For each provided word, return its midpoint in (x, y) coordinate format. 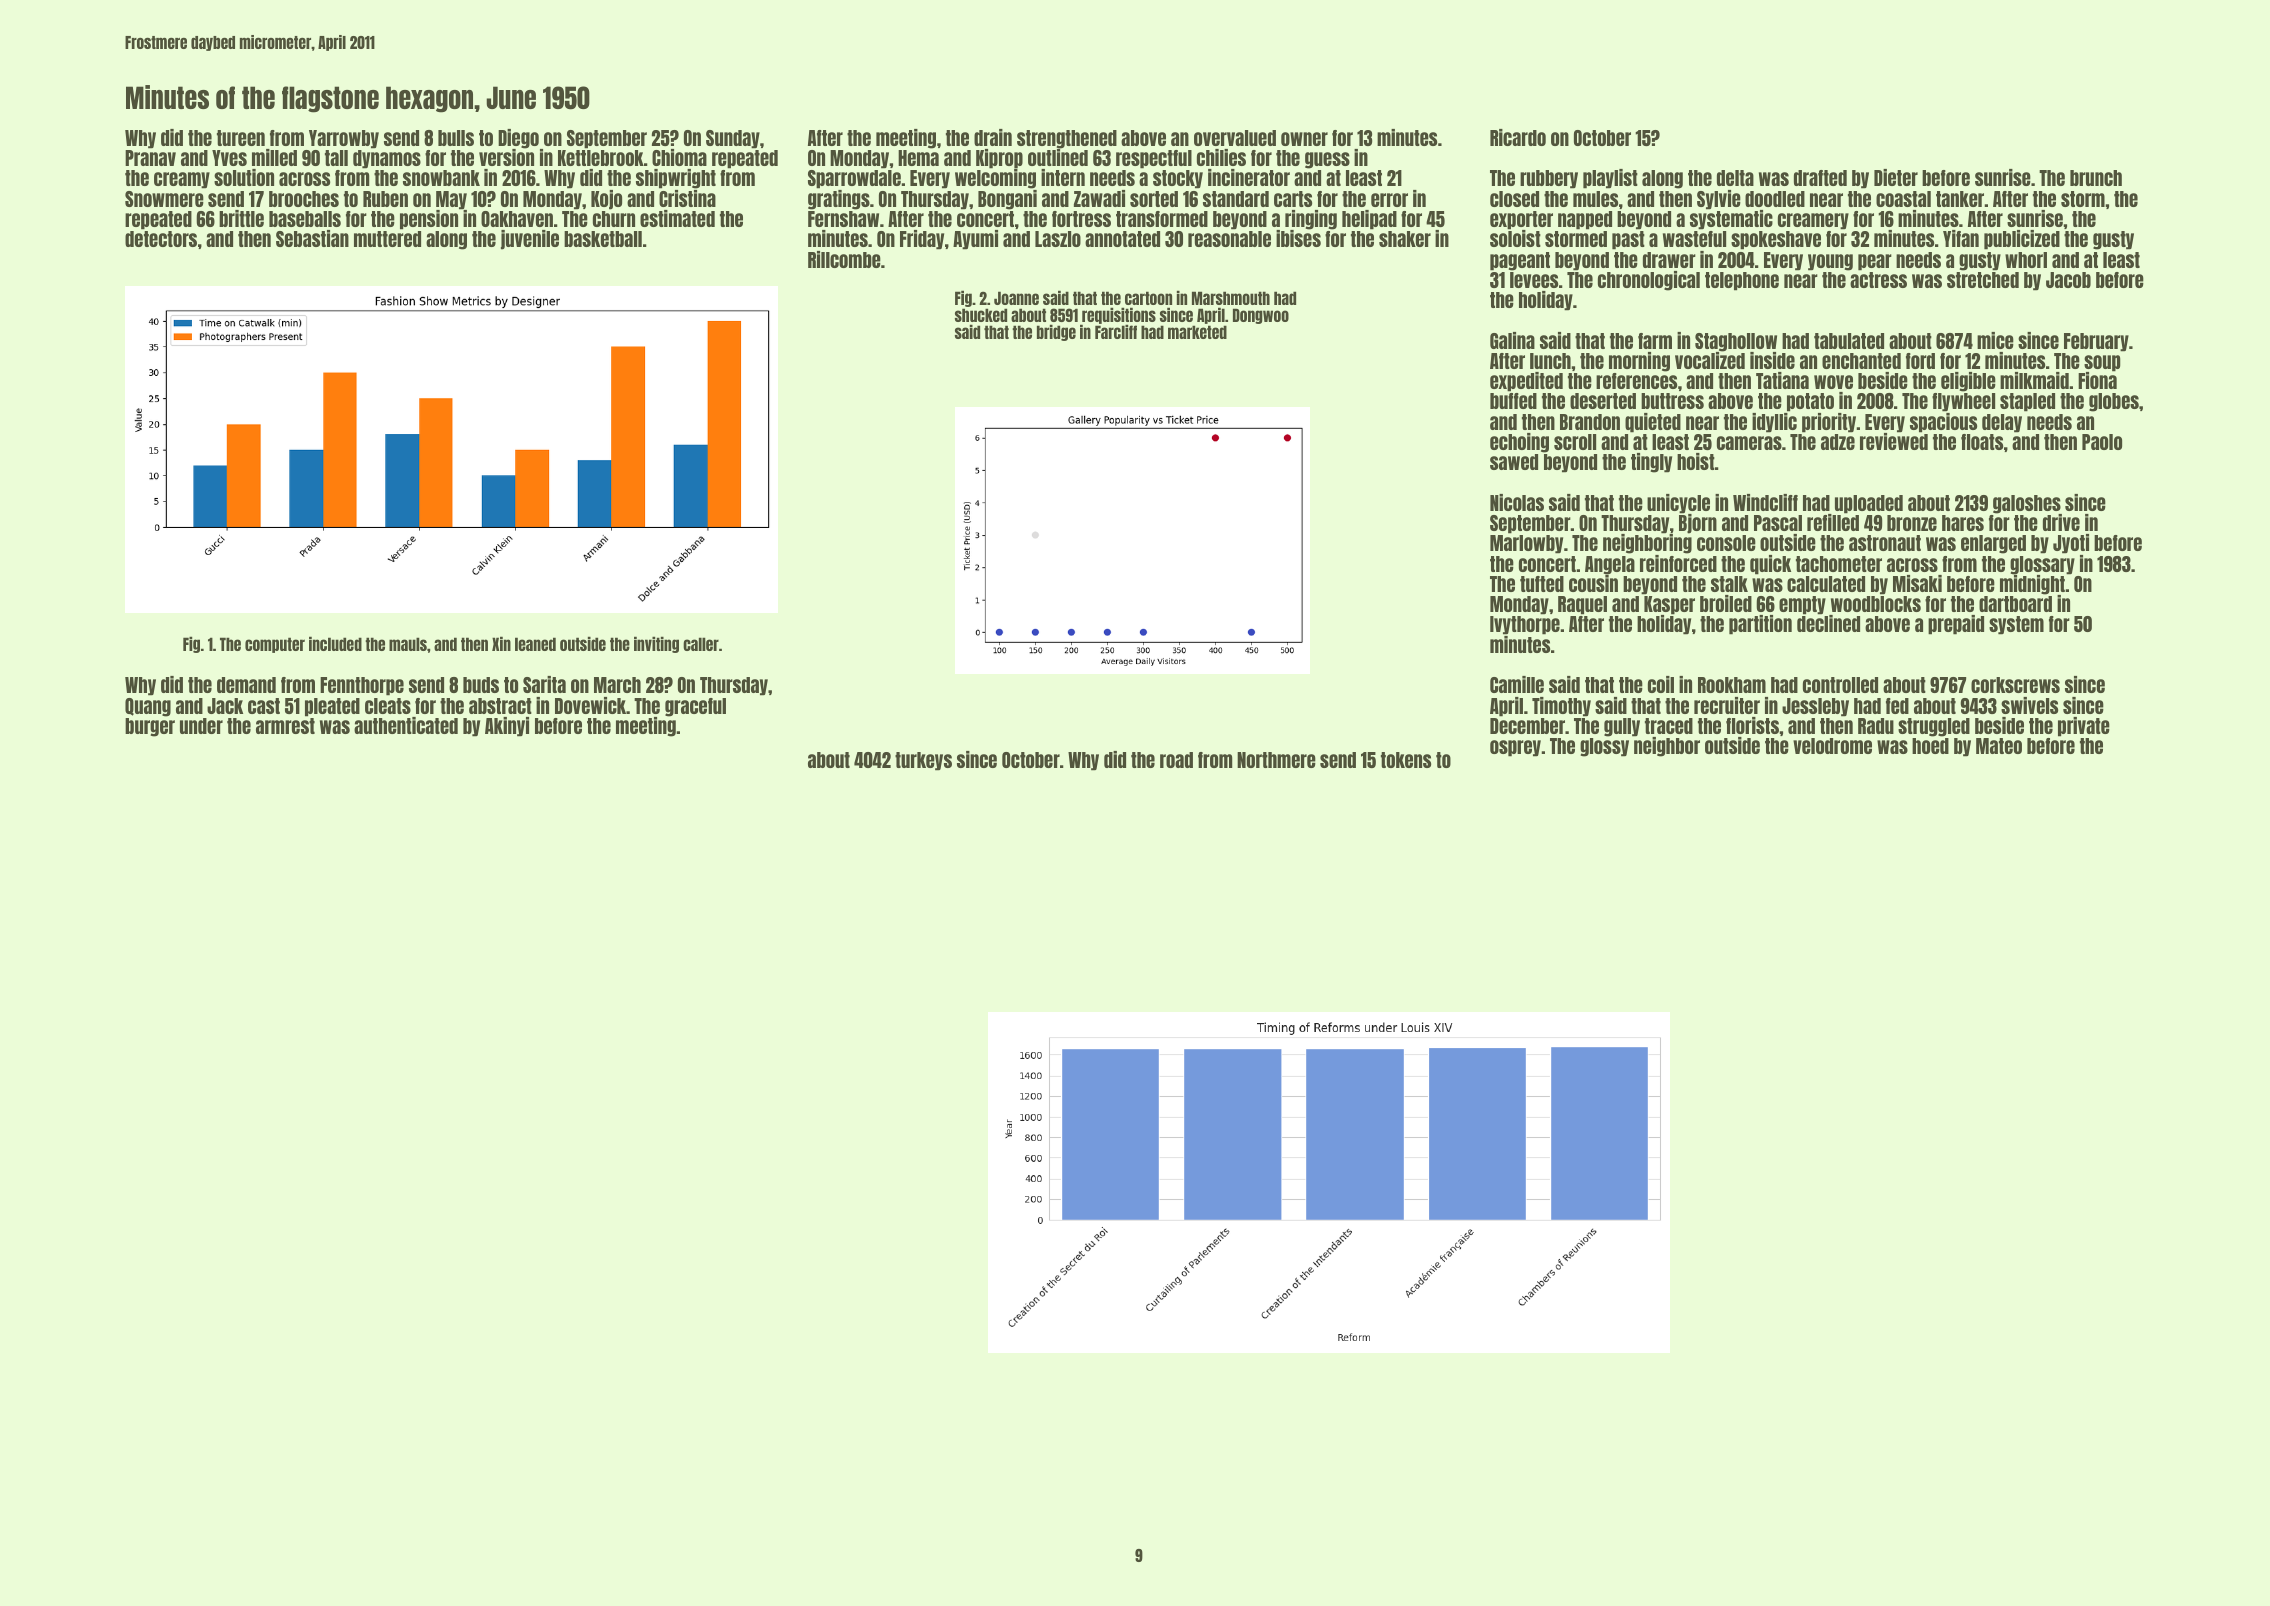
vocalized (1710, 360)
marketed (1197, 332)
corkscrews (2015, 685)
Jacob (2068, 280)
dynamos (387, 159)
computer (275, 645)
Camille (1517, 684)
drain (993, 137)
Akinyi (507, 727)
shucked (981, 315)
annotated (1122, 239)
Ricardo (1518, 137)
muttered (387, 239)
